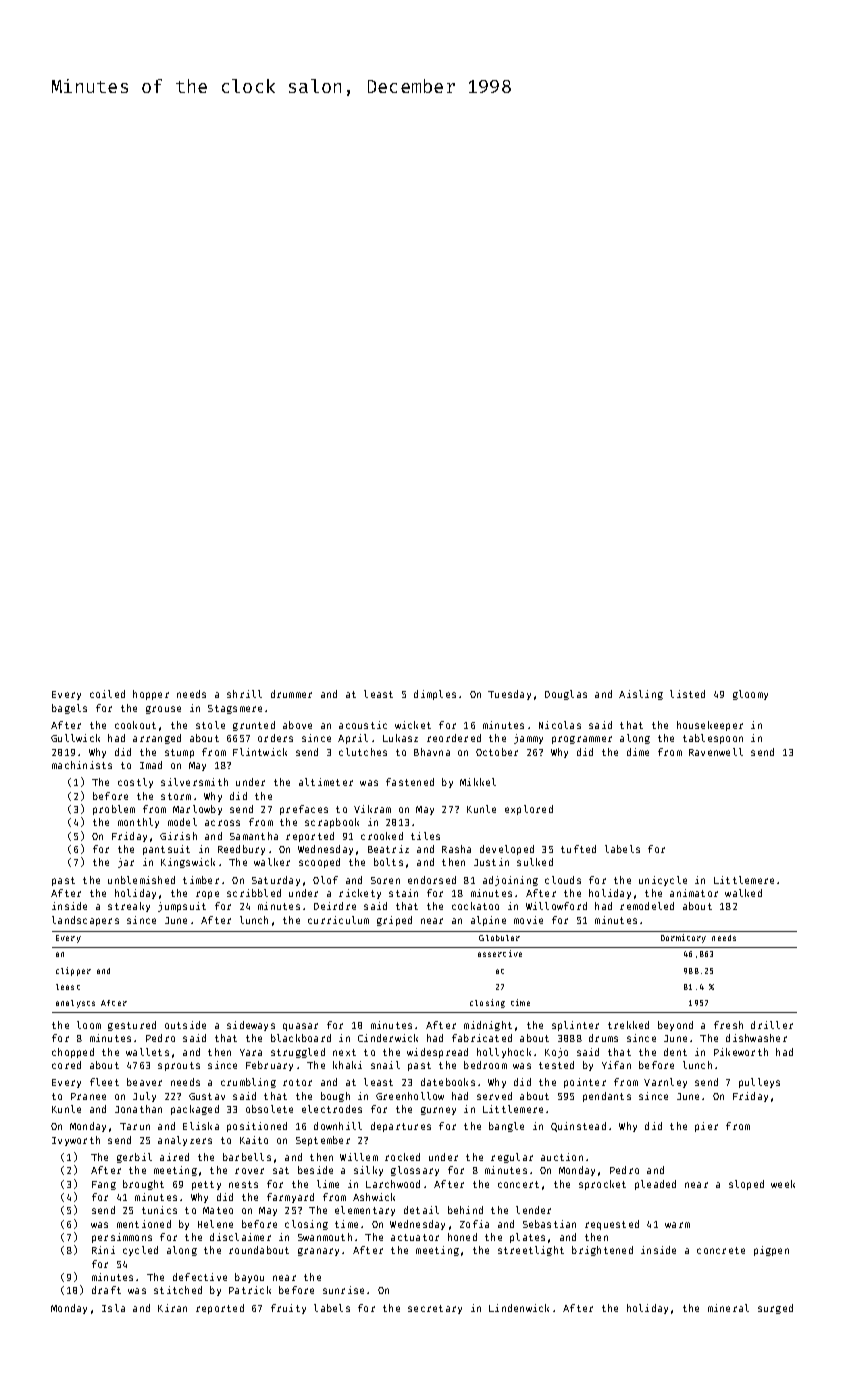 This image has height=1400, width=849. I want to click on mineral, so click(728, 1308).
